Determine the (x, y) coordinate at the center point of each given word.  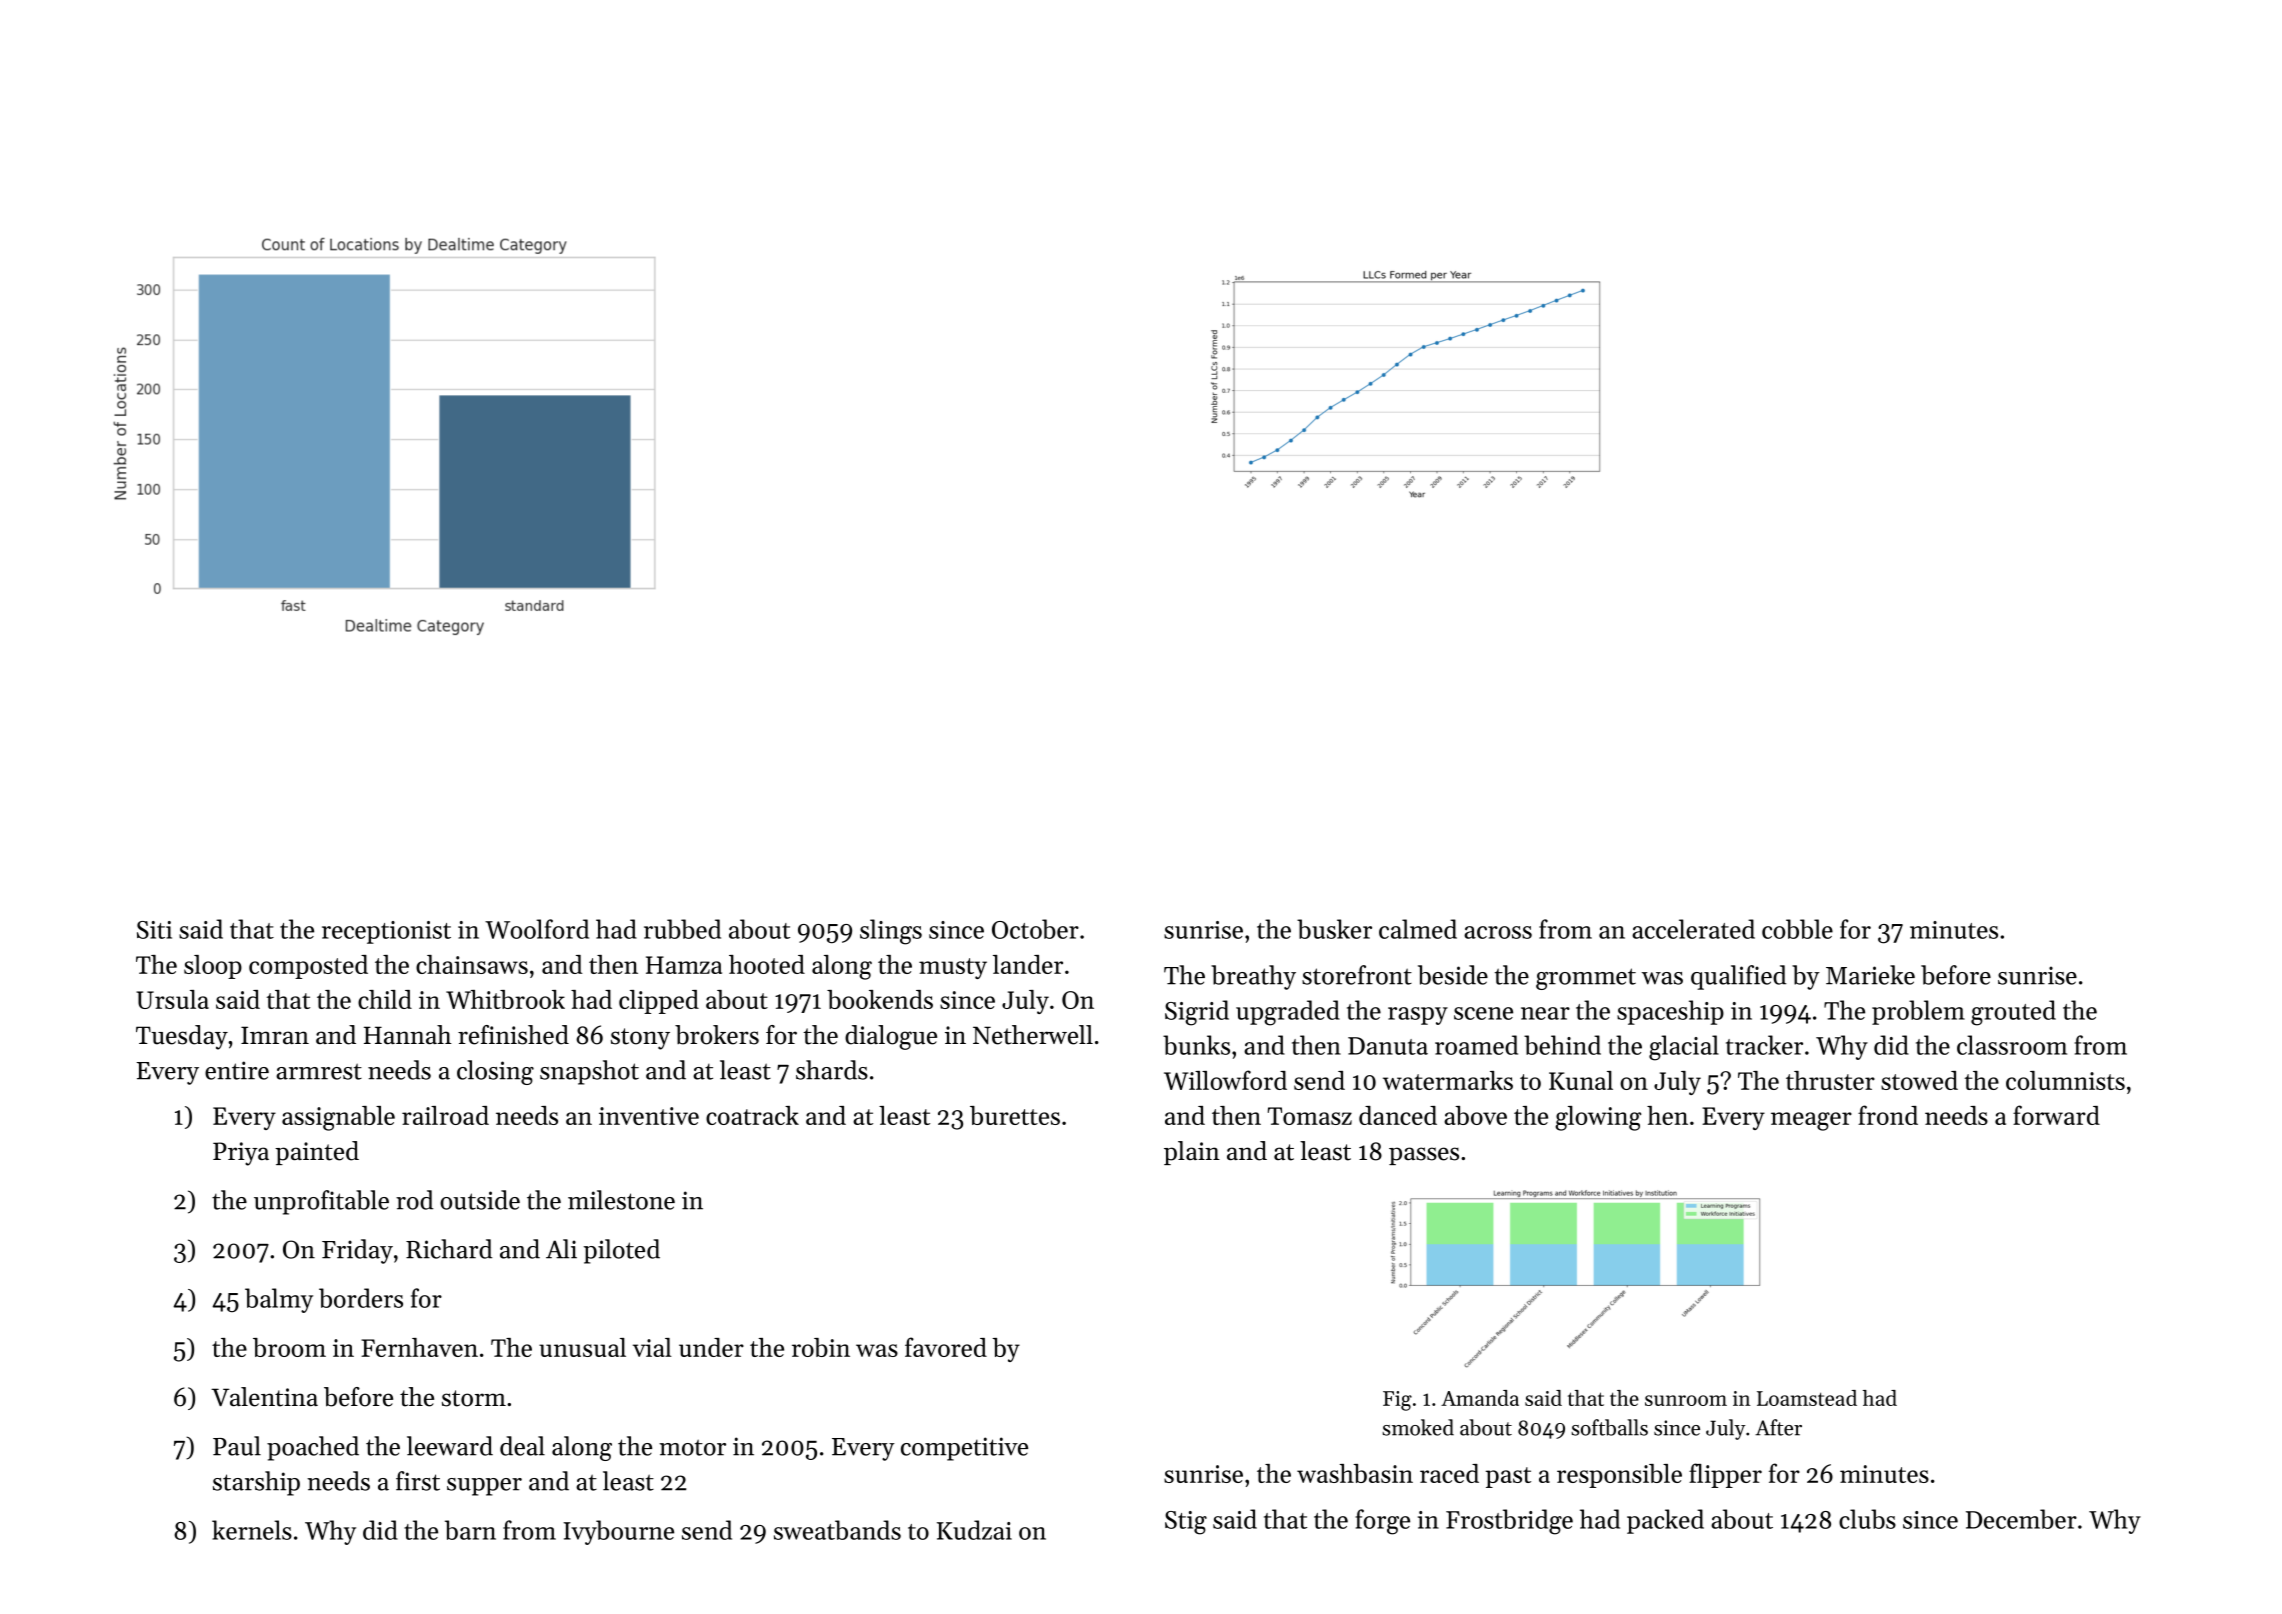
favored (946, 1347)
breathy (1253, 977)
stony (640, 1039)
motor (692, 1448)
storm (474, 1398)
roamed (1476, 1045)
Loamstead (1807, 1398)
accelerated (1693, 929)
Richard (449, 1249)
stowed (1919, 1080)
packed (1665, 1521)
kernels (252, 1530)
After (1778, 1427)
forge (1383, 1522)
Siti (154, 930)
